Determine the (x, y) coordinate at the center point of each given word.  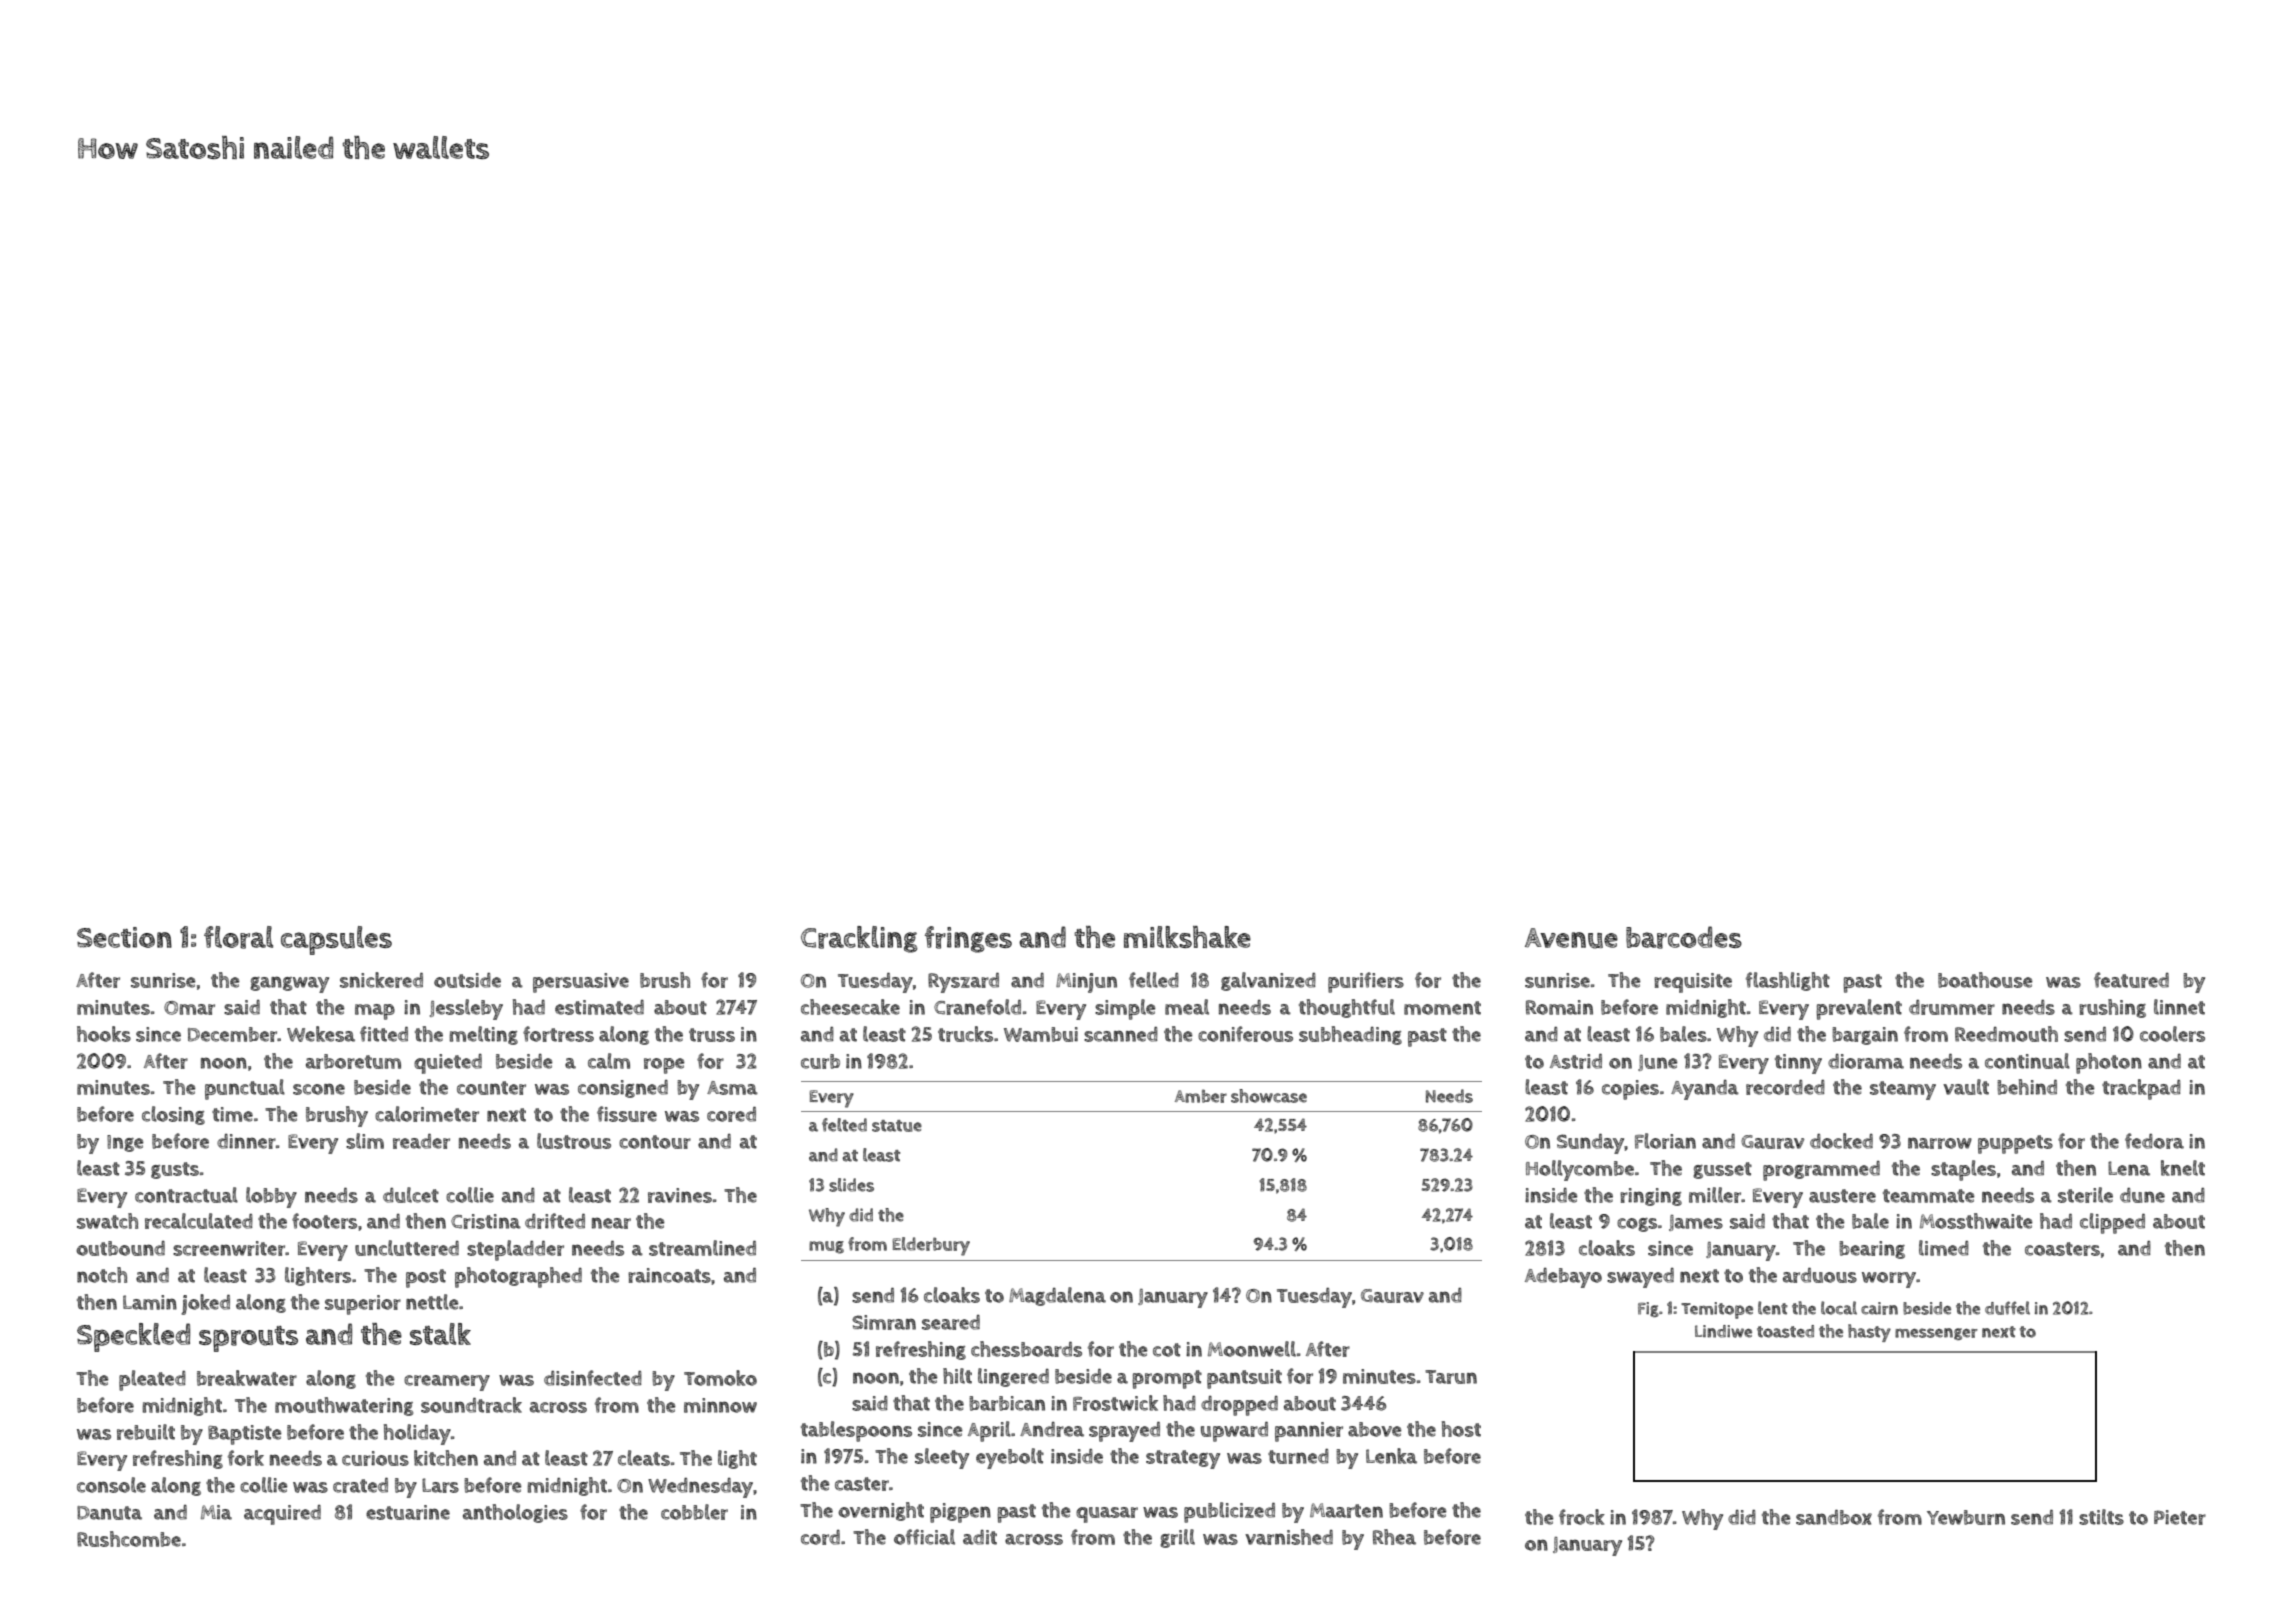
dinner (246, 1141)
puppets (2015, 1144)
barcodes (1684, 937)
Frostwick (1115, 1403)
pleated (152, 1380)
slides (851, 1185)
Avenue (1571, 938)
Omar (189, 1008)
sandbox (1834, 1517)
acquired (282, 1515)
